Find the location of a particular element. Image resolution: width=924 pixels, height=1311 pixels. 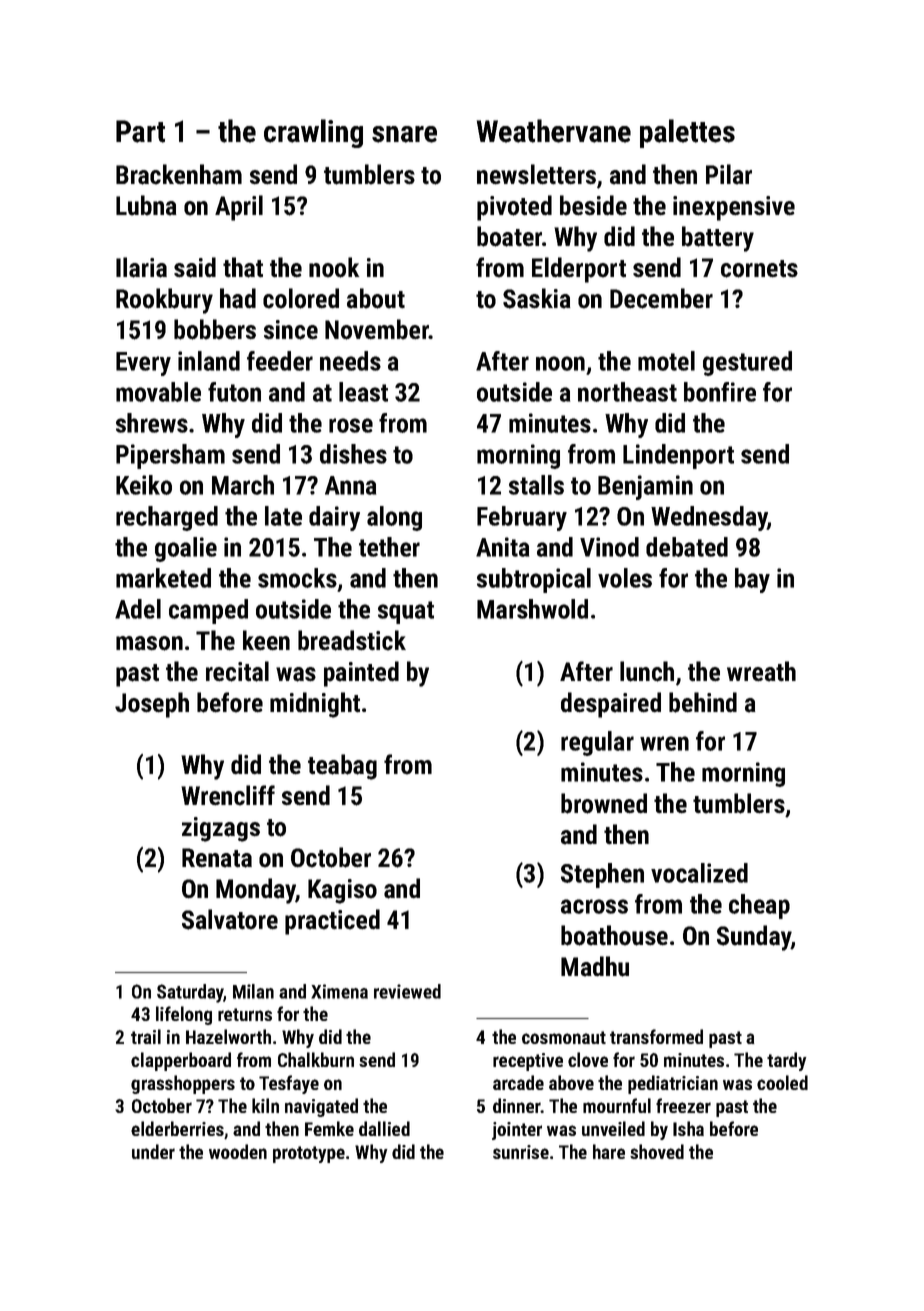

prototype is located at coordinates (309, 1154).
